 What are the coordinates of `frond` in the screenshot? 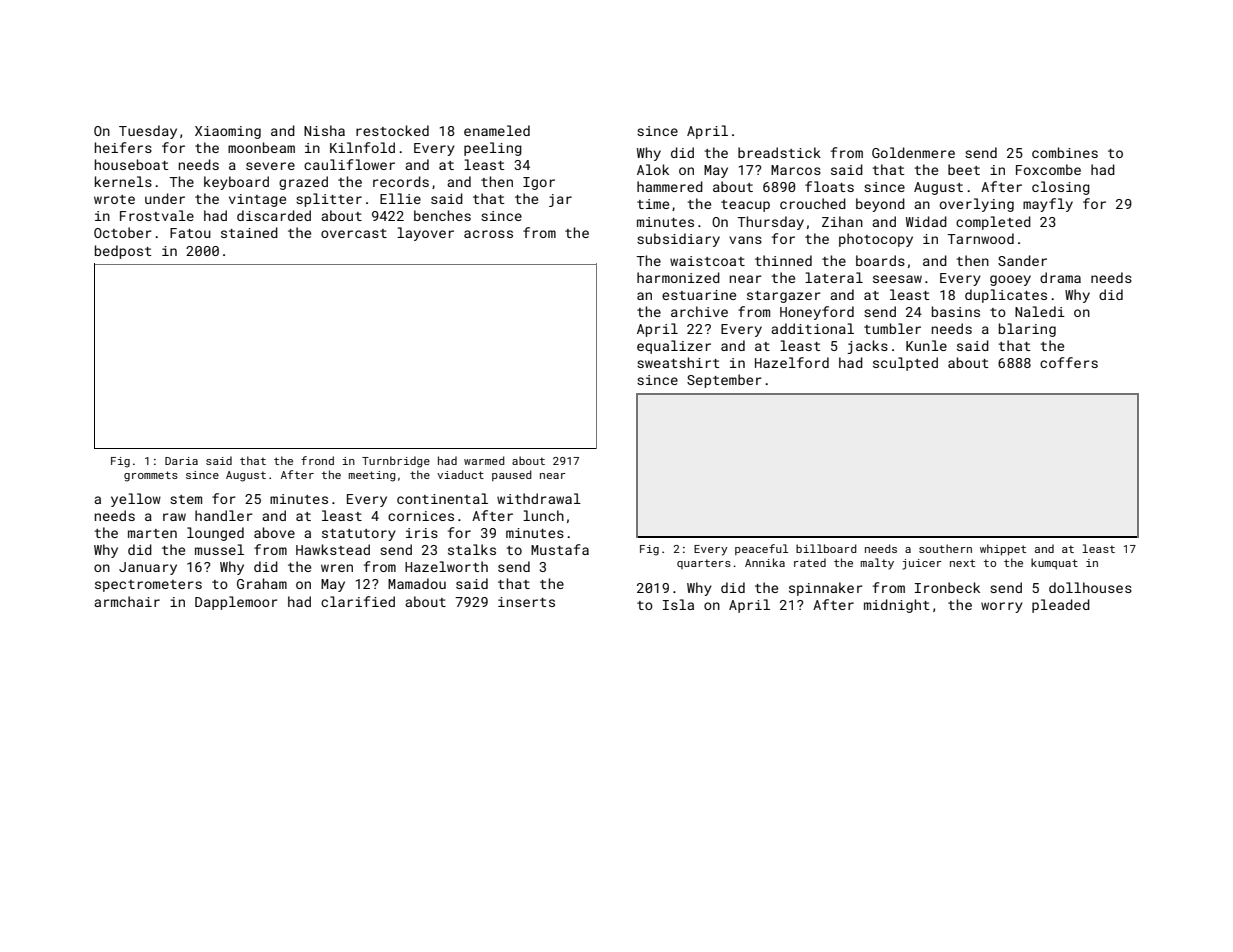 It's located at (317, 460).
